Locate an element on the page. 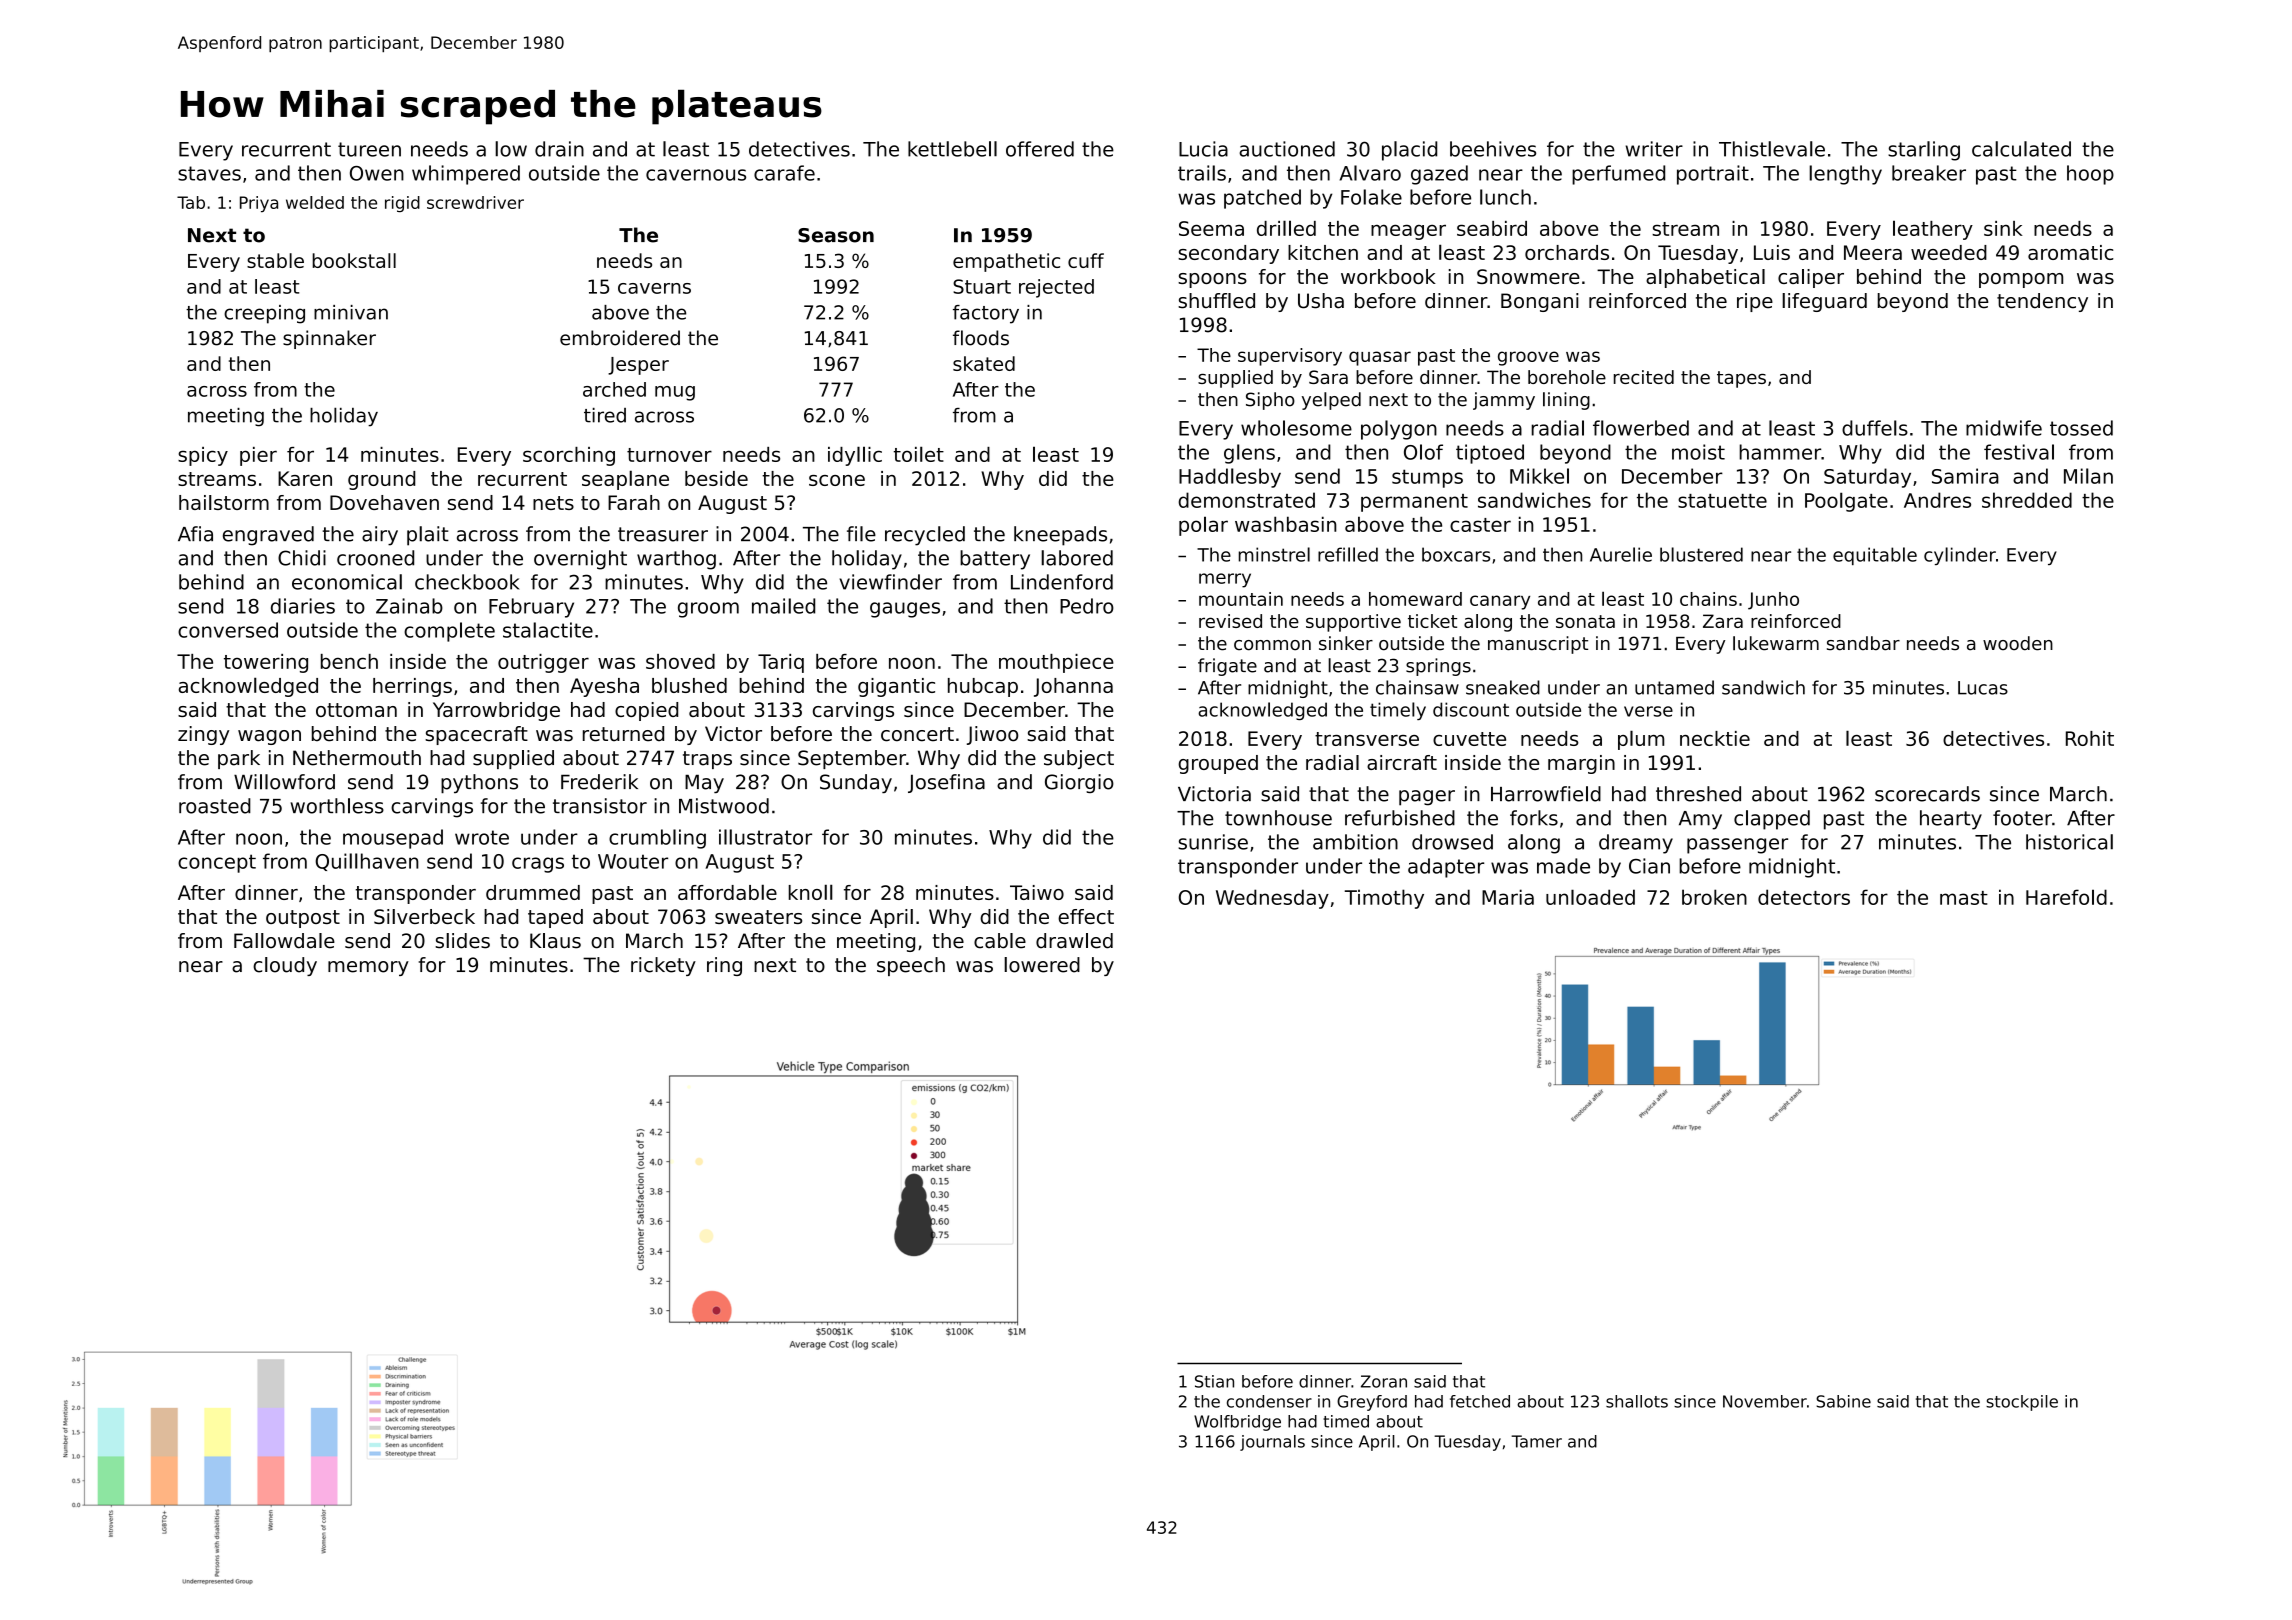 The image size is (2292, 1620). footer is located at coordinates (2022, 818).
